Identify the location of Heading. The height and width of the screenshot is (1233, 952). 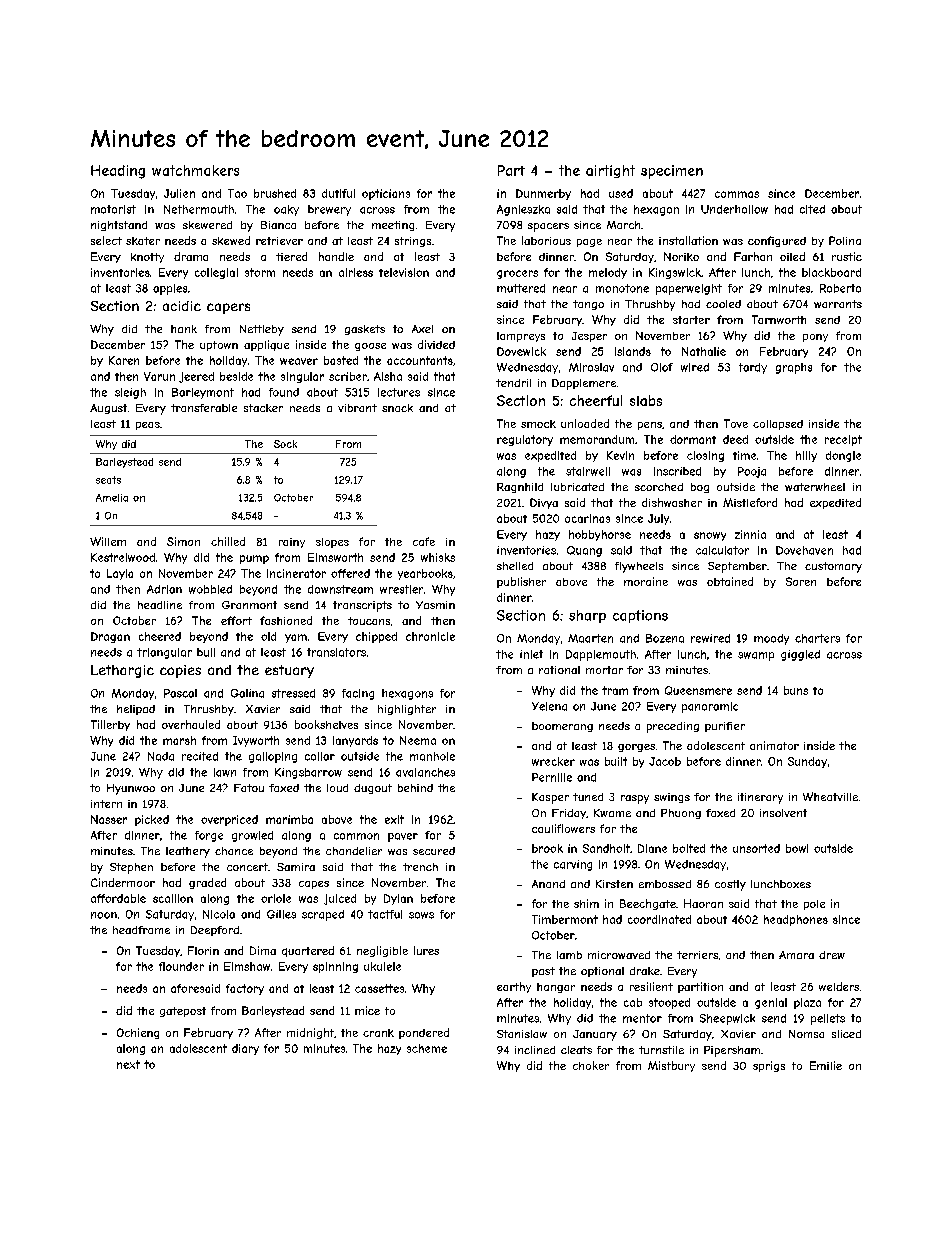
(118, 172).
